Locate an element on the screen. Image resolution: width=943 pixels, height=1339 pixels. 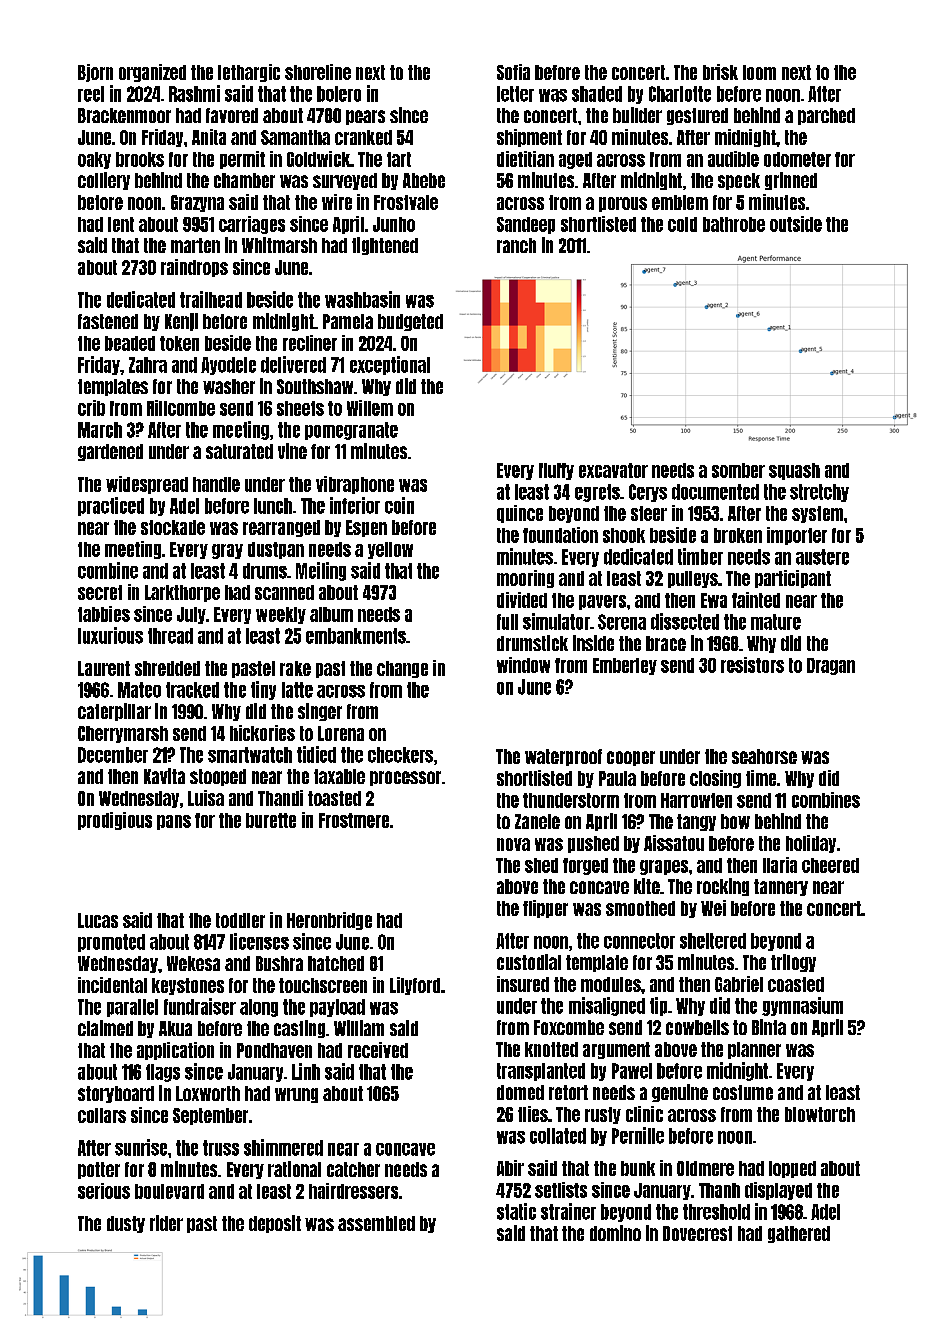
lethargic is located at coordinates (249, 73).
